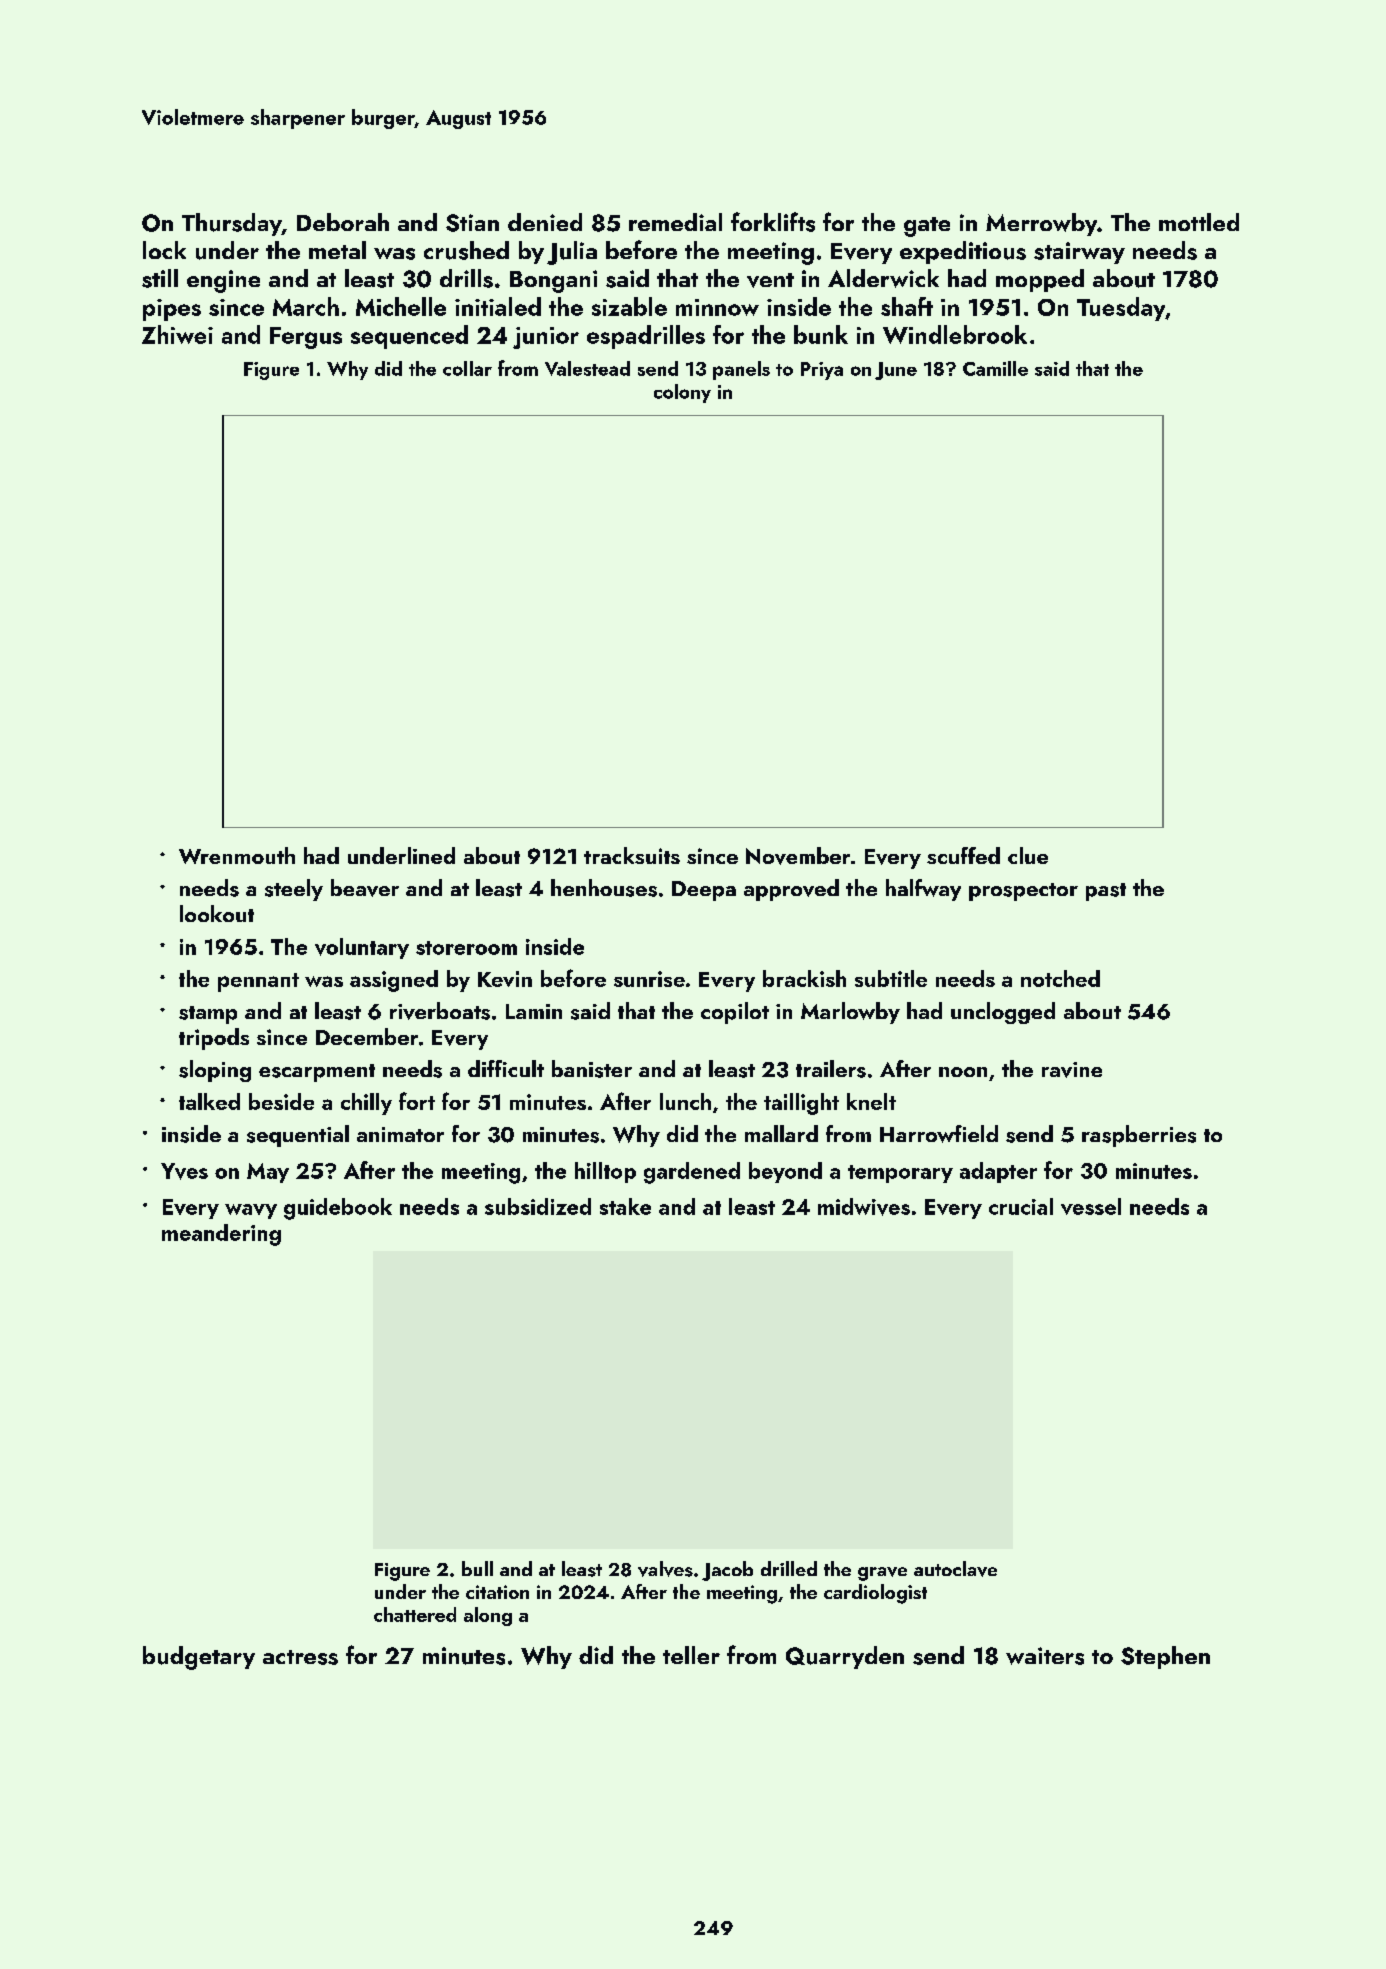  What do you see at coordinates (691, 1655) in the page?
I see `teller` at bounding box center [691, 1655].
